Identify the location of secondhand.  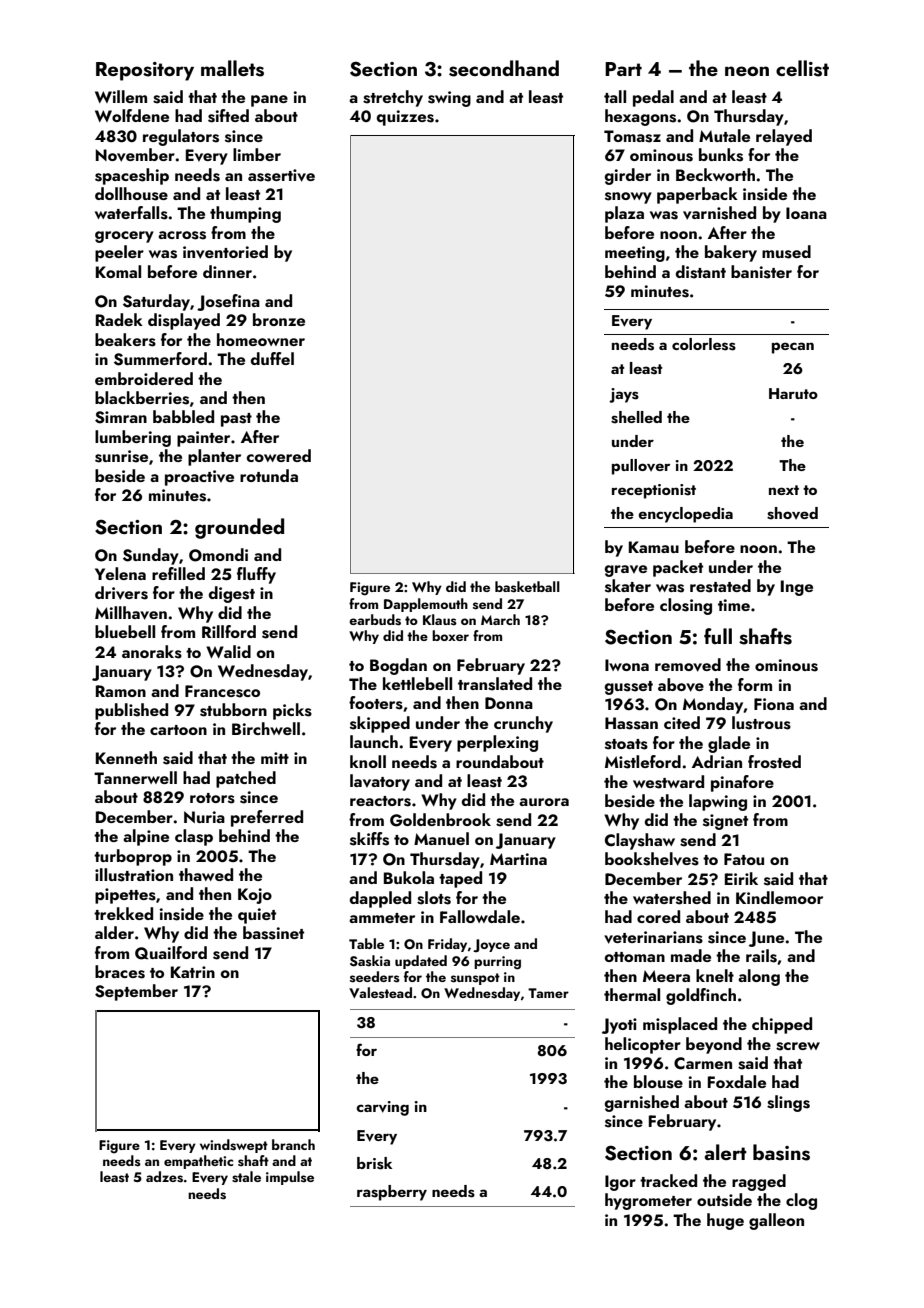
(504, 68).
